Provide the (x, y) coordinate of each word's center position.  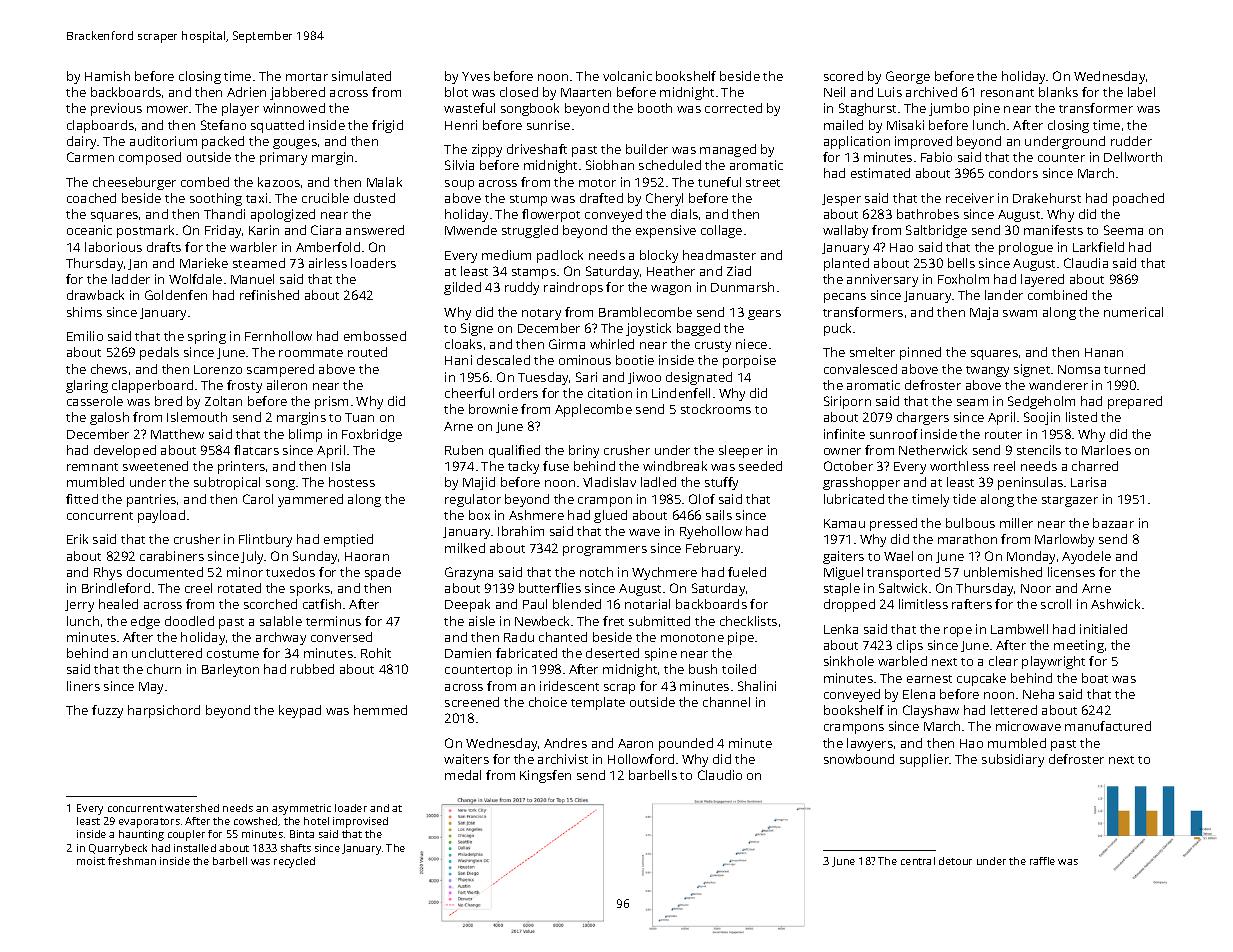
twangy (987, 371)
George (908, 77)
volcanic (627, 76)
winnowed (294, 108)
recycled (294, 862)
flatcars (256, 450)
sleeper (741, 451)
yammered (310, 500)
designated (699, 378)
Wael (898, 556)
